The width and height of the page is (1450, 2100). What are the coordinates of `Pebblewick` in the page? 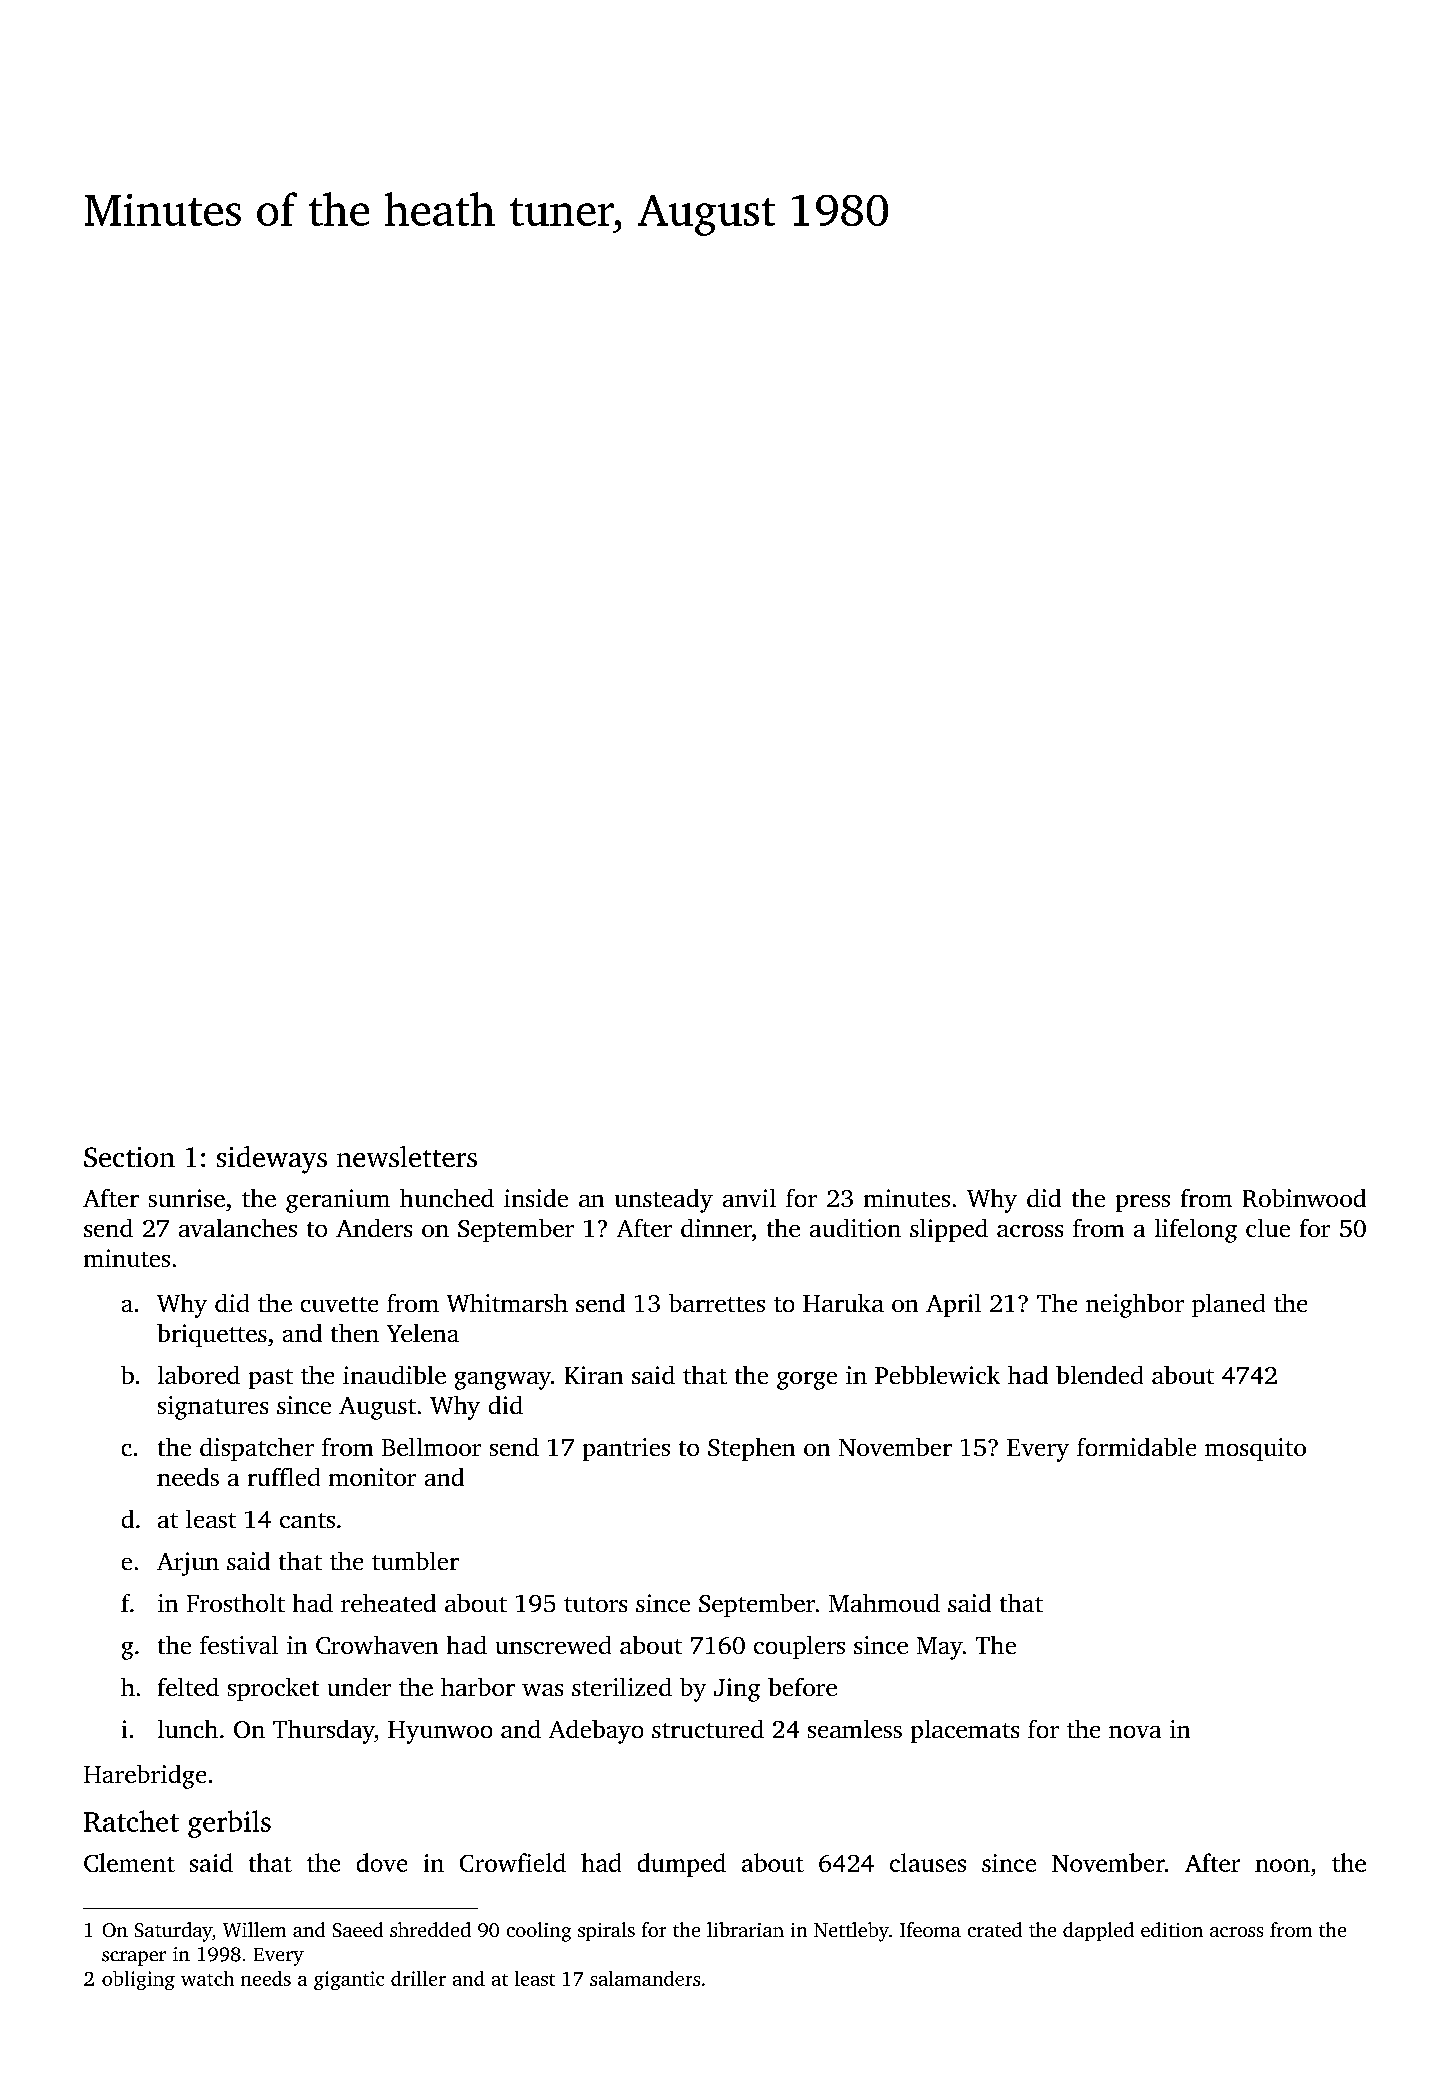 It's located at (937, 1375).
